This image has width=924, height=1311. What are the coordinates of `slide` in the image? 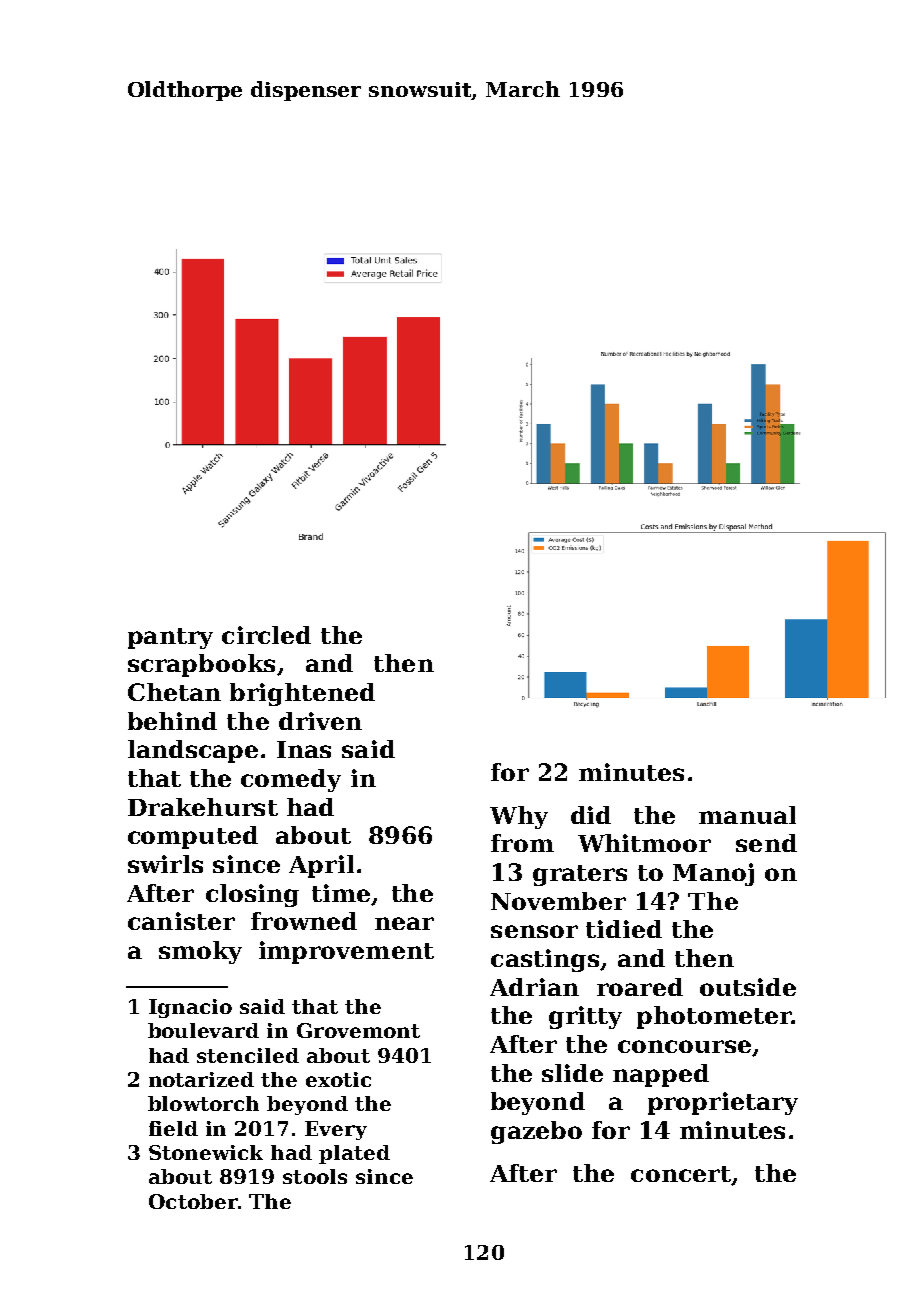 It's located at (572, 1073).
